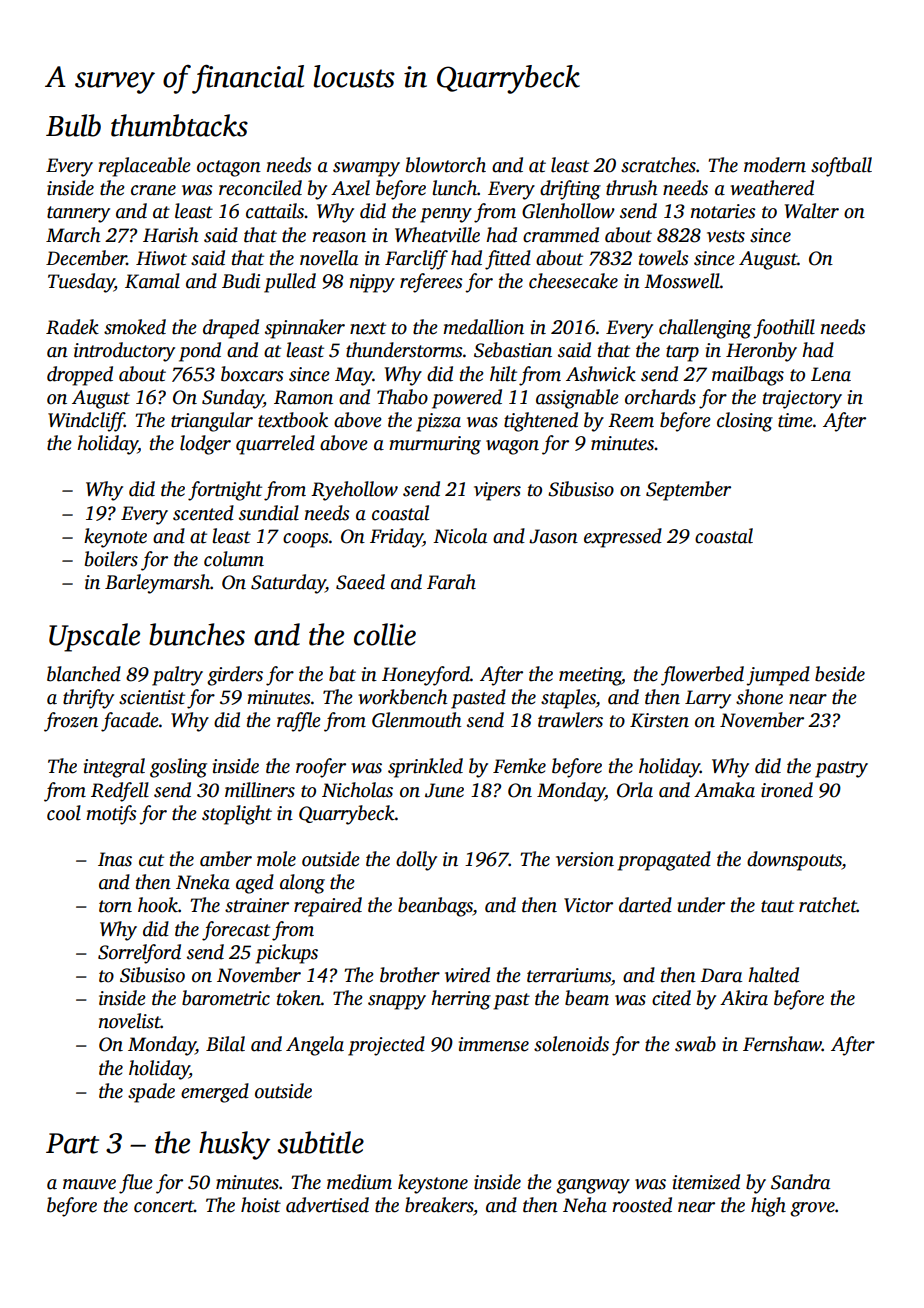  What do you see at coordinates (416, 861) in the page?
I see `dolly` at bounding box center [416, 861].
